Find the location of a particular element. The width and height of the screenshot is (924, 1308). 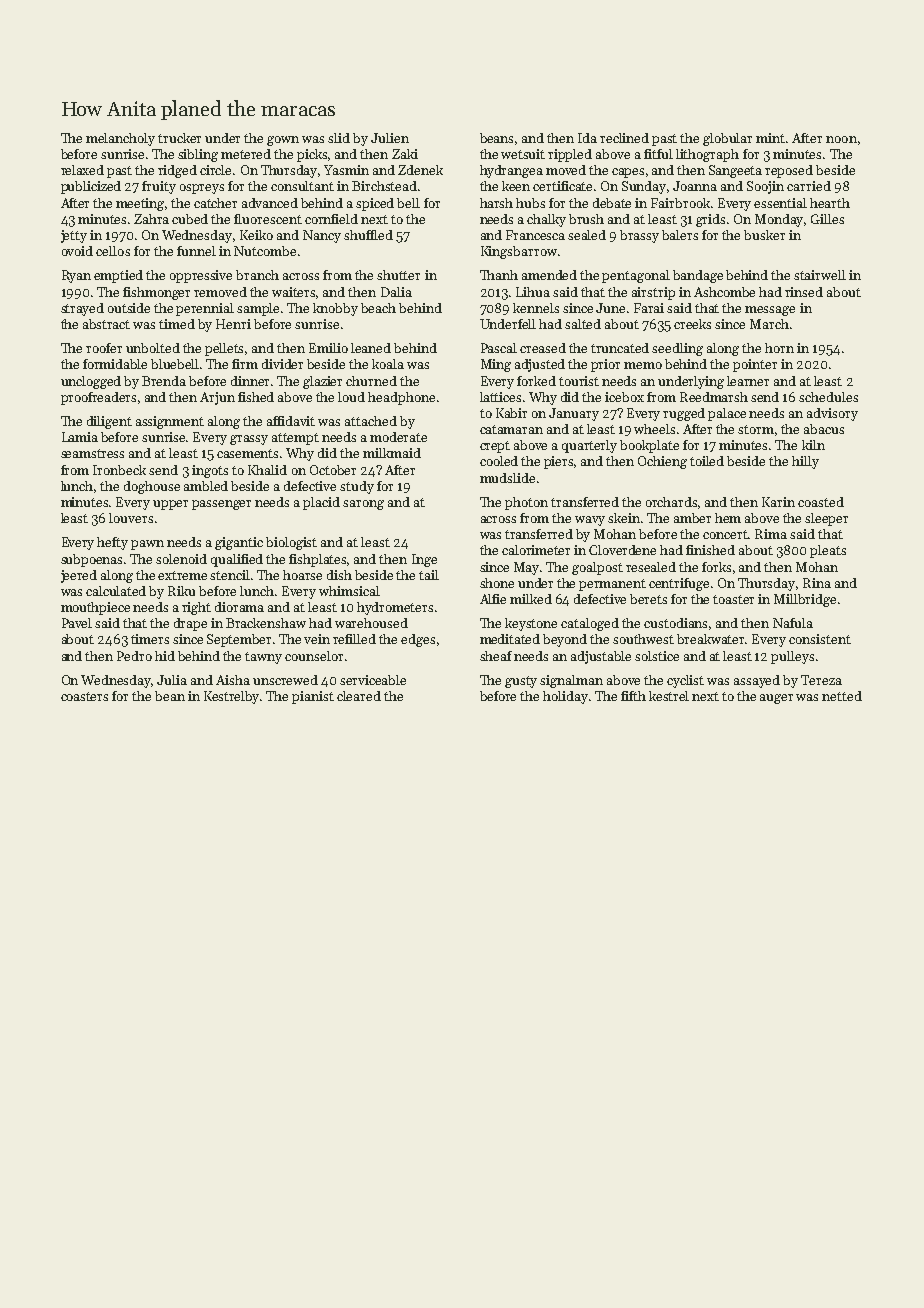

May is located at coordinates (526, 568).
